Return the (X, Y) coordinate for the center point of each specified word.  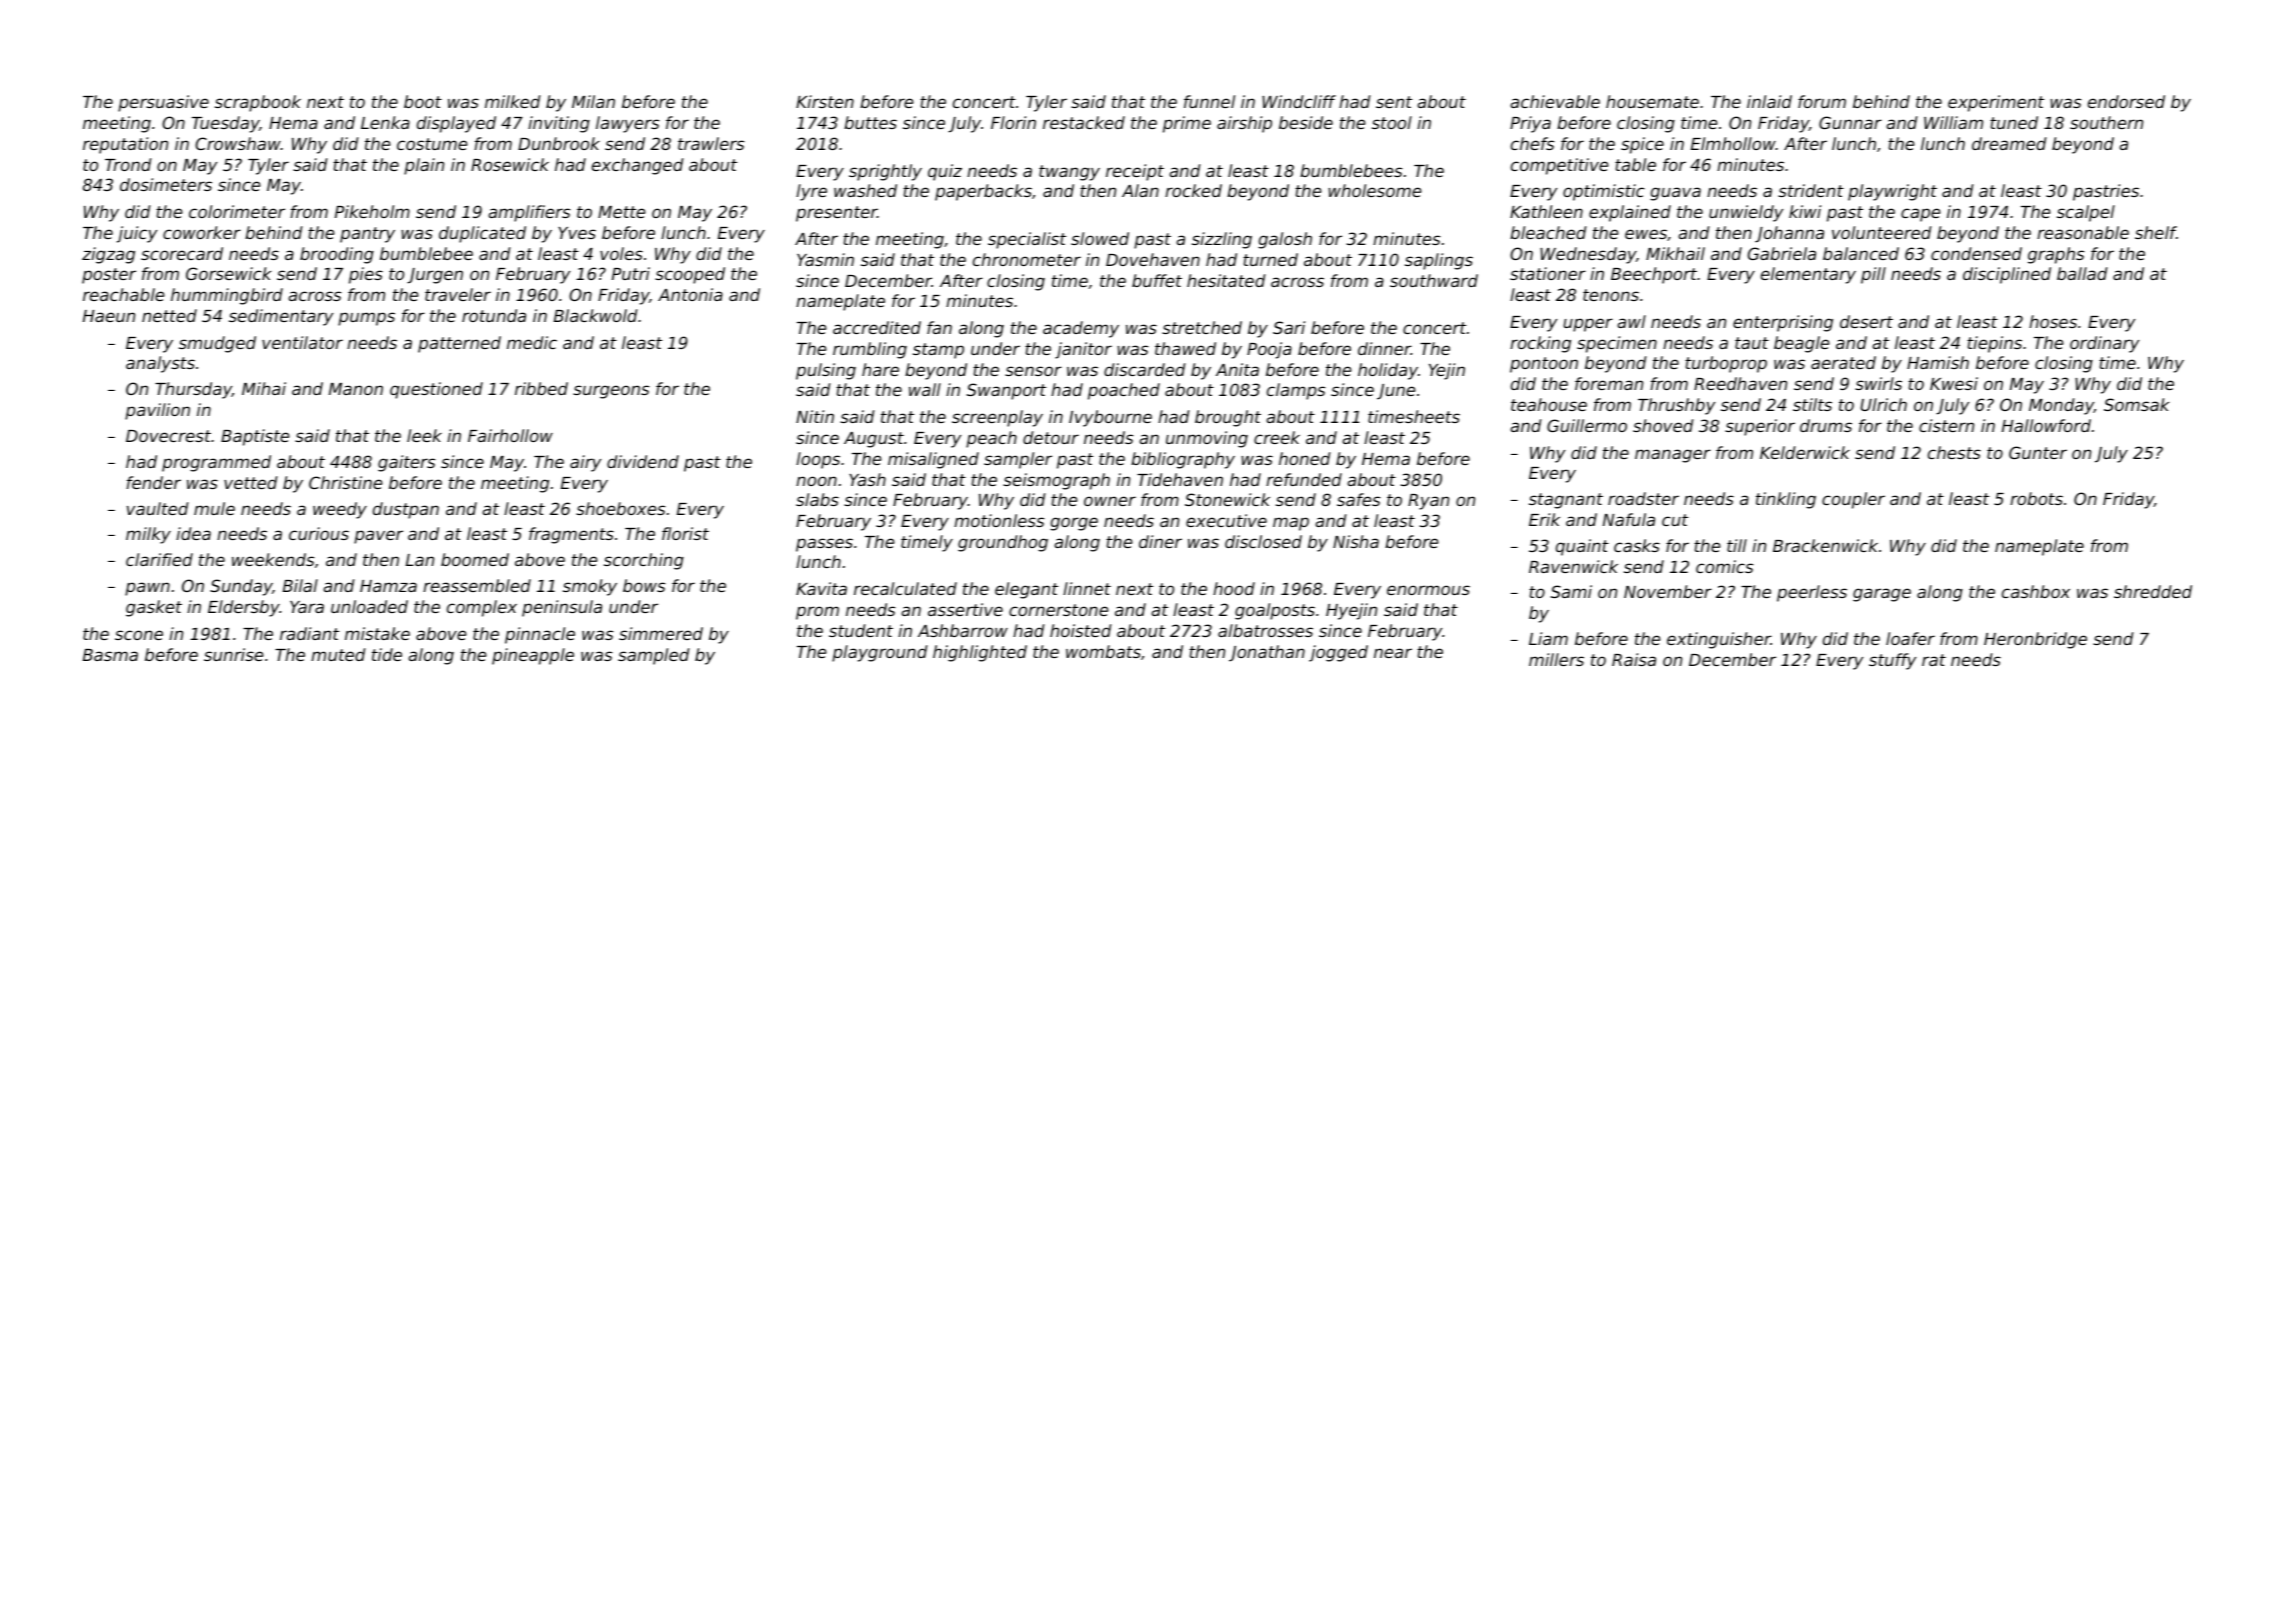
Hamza (388, 586)
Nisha (1356, 541)
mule (214, 508)
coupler (1853, 500)
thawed (1185, 348)
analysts (160, 364)
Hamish (1938, 362)
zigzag (108, 255)
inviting (559, 124)
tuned (2014, 122)
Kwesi (1954, 383)
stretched (1202, 327)
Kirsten (825, 101)
